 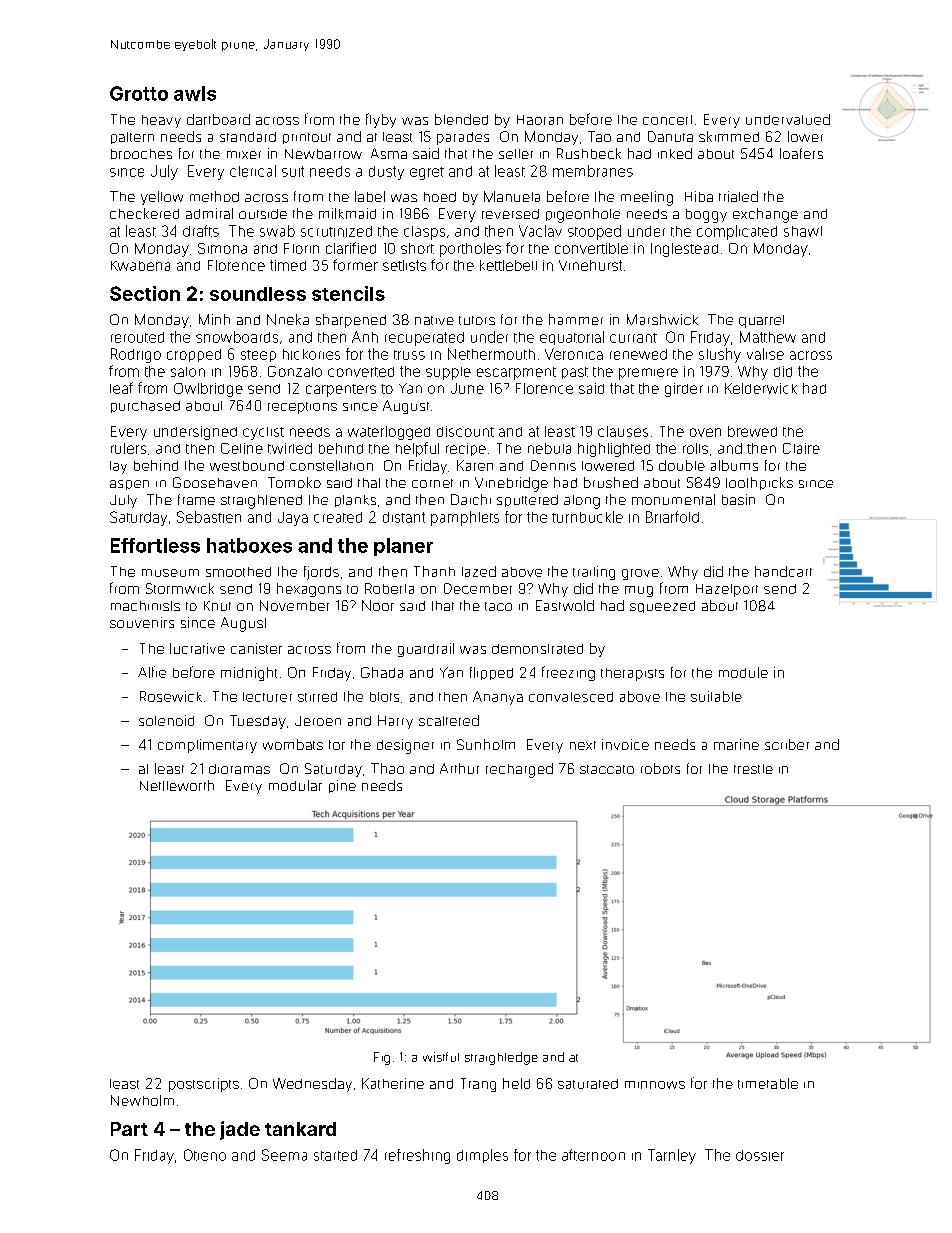 What do you see at coordinates (142, 622) in the image?
I see `souvenirs` at bounding box center [142, 622].
